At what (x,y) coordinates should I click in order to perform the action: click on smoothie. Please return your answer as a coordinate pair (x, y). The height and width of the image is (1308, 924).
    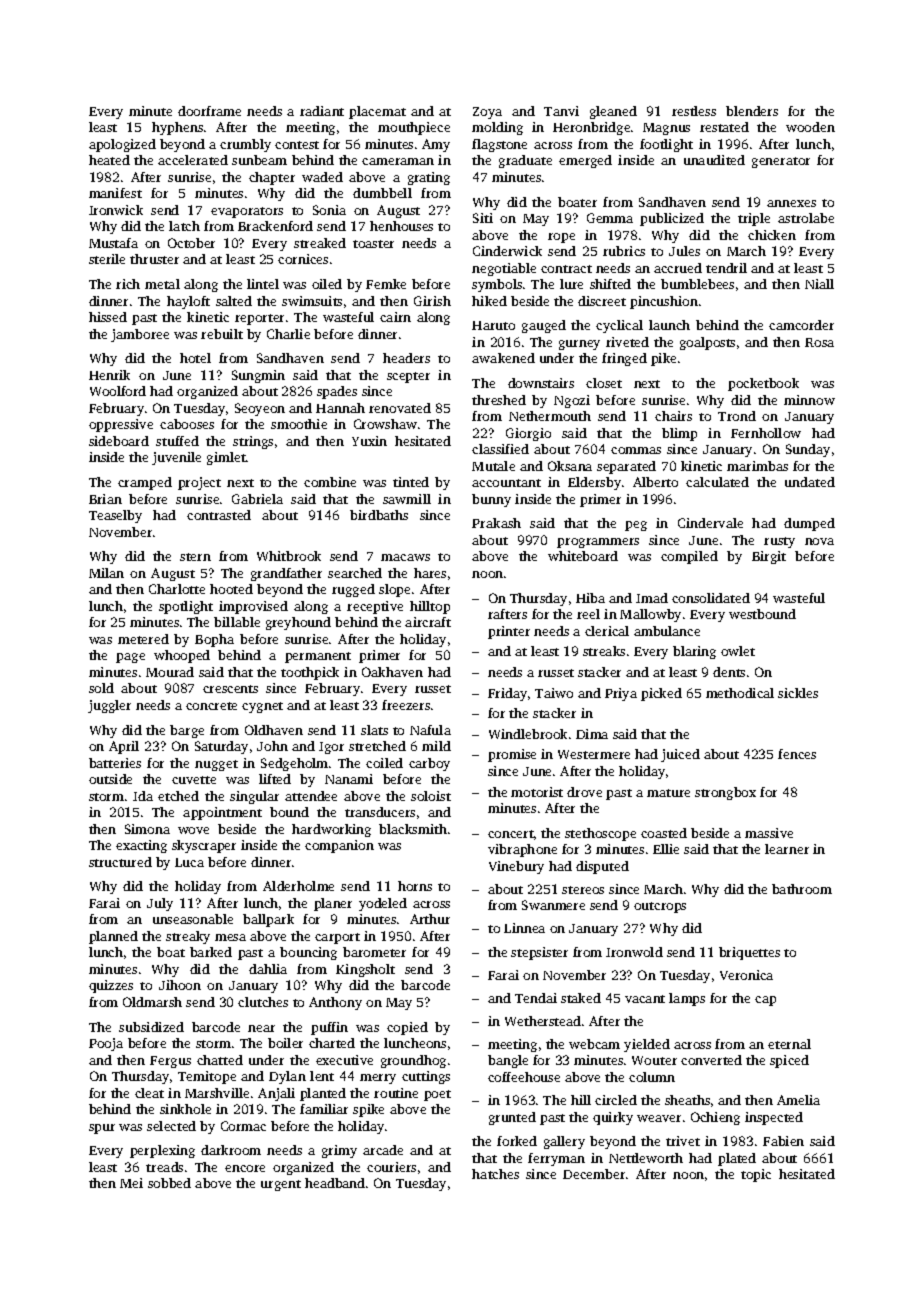
    Looking at the image, I should click on (299, 424).
